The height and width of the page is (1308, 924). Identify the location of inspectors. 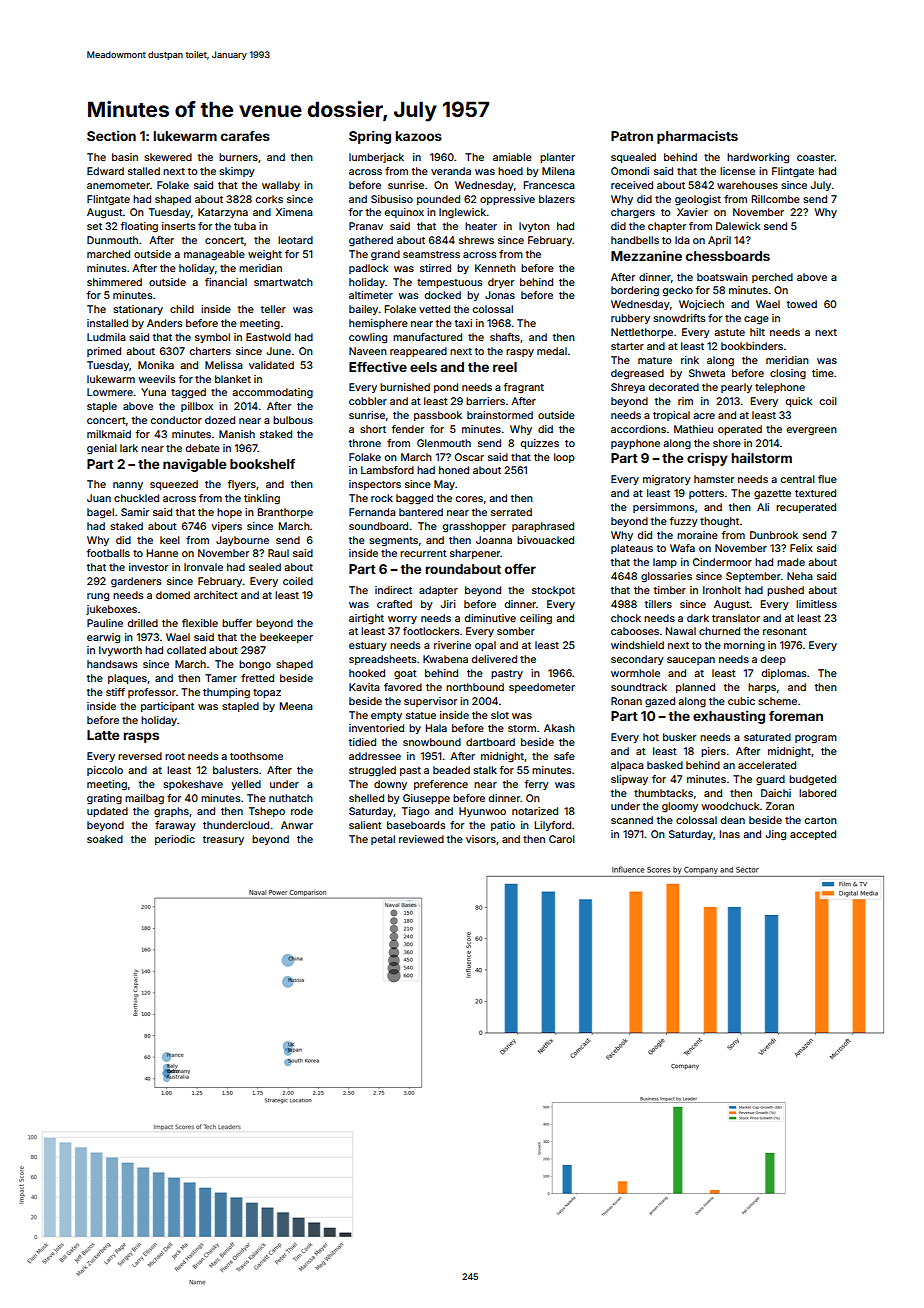
(375, 485).
